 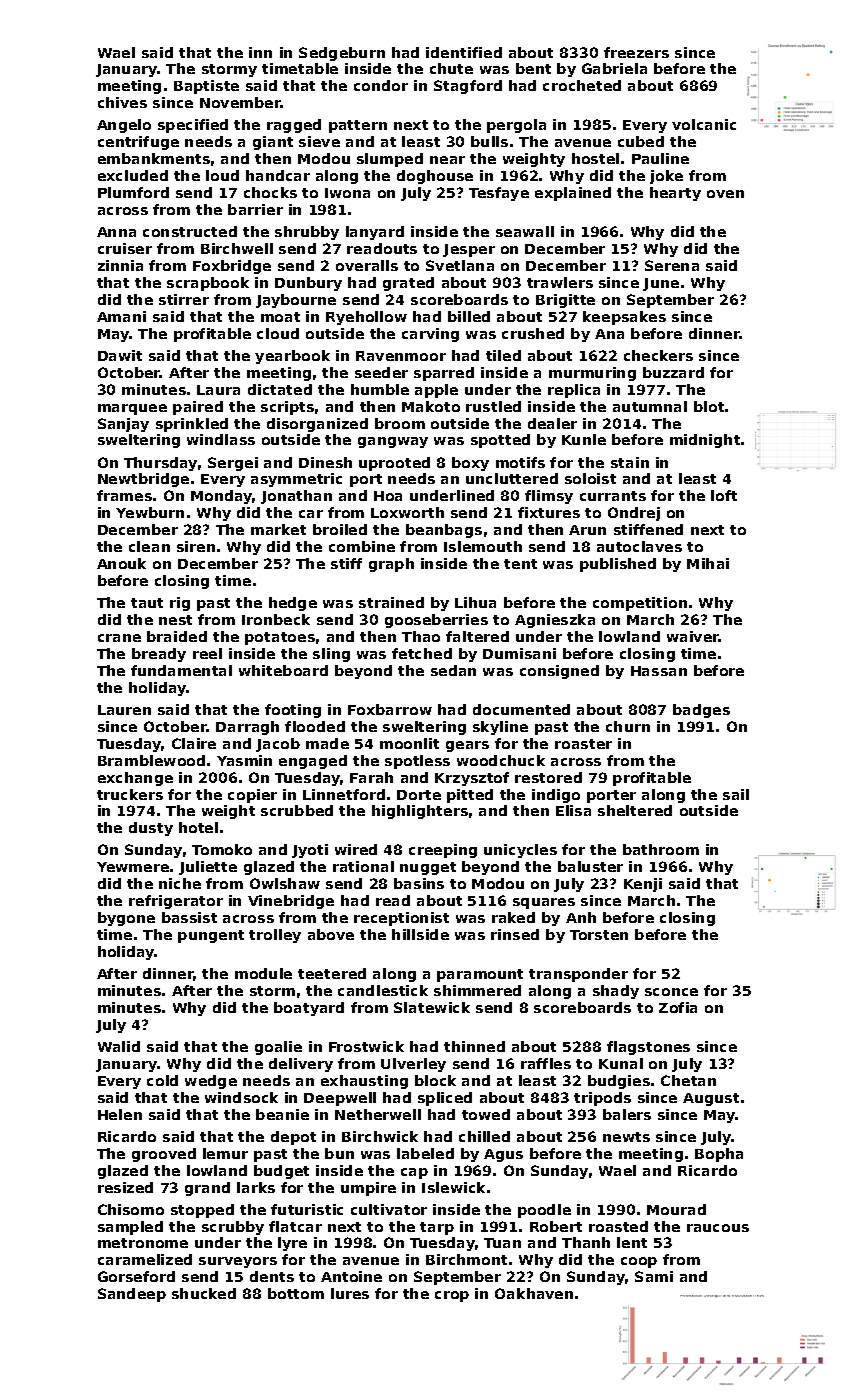 I want to click on Jacob, so click(x=278, y=745).
